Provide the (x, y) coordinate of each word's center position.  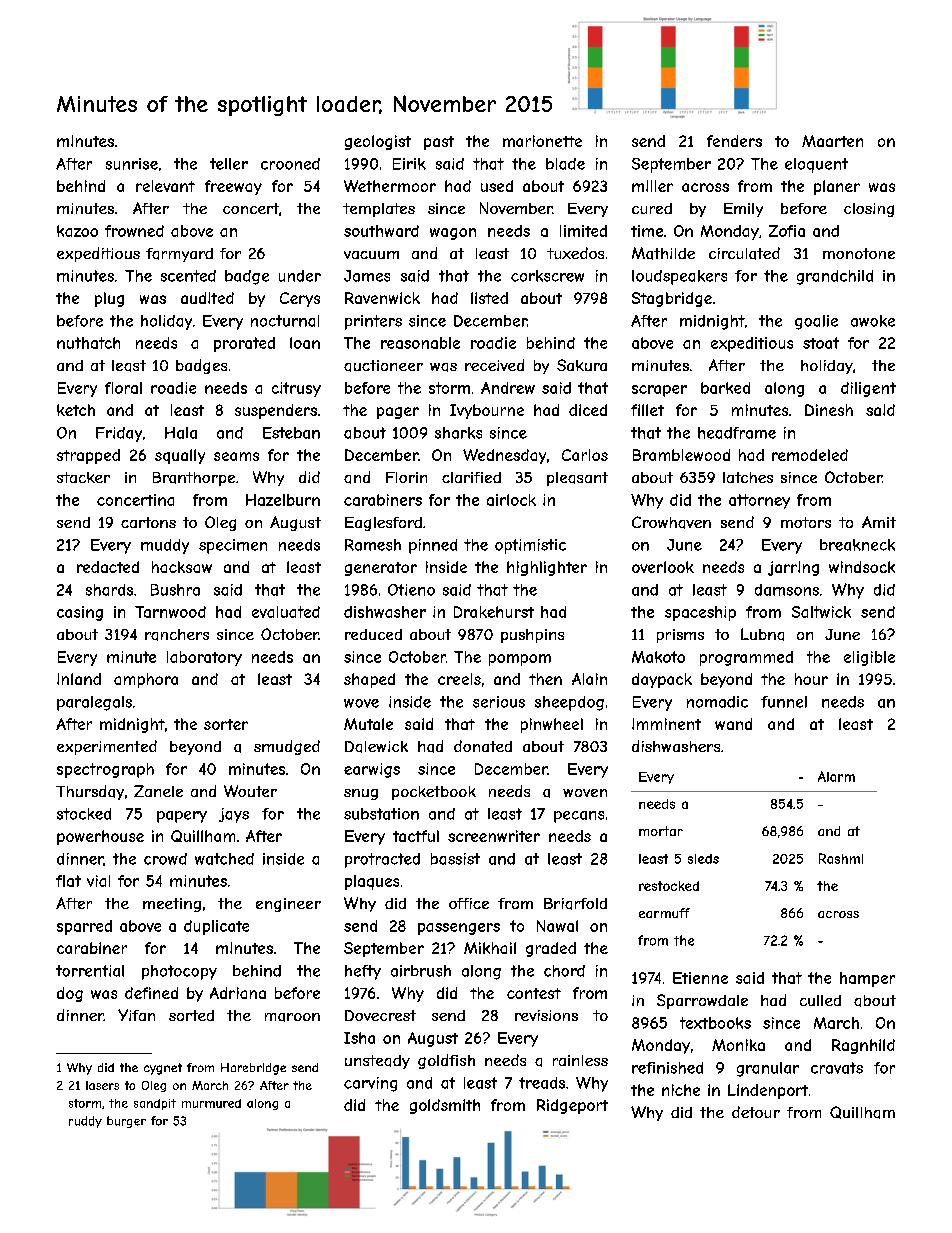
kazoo (77, 231)
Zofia (787, 231)
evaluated (286, 612)
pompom (520, 660)
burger (126, 1122)
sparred (84, 927)
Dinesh (829, 410)
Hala (181, 433)
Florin (406, 477)
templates (379, 210)
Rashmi (841, 858)
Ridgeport (572, 1106)
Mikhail (490, 948)
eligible (869, 658)
